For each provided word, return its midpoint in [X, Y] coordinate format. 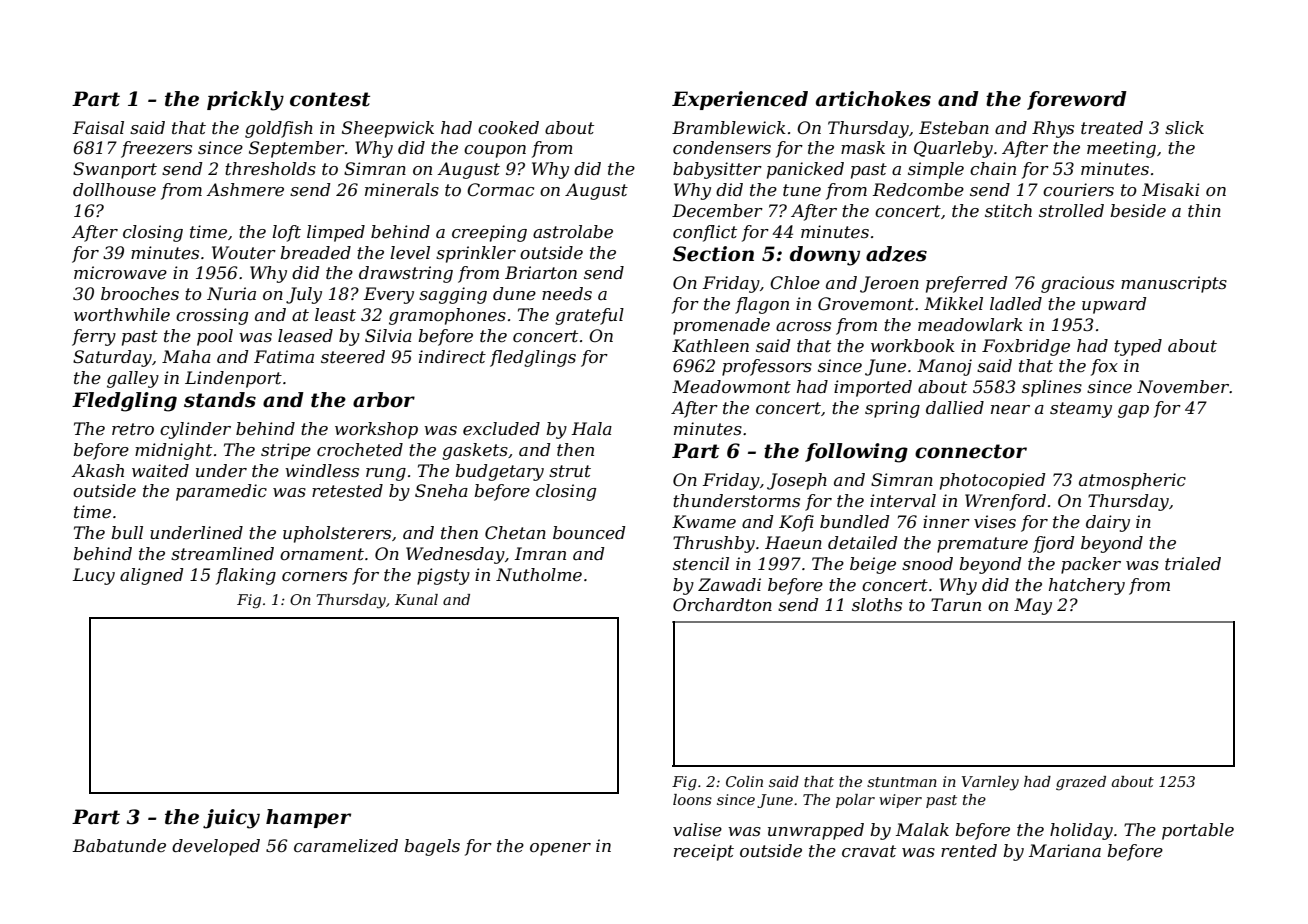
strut [570, 471]
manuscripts [1174, 284]
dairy [1108, 523]
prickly [245, 101]
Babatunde [119, 845]
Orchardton [722, 604]
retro [133, 429]
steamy [1081, 410]
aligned [151, 576]
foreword [1077, 100]
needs [567, 293]
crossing [212, 316]
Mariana [1065, 850]
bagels [432, 847]
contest [330, 99]
